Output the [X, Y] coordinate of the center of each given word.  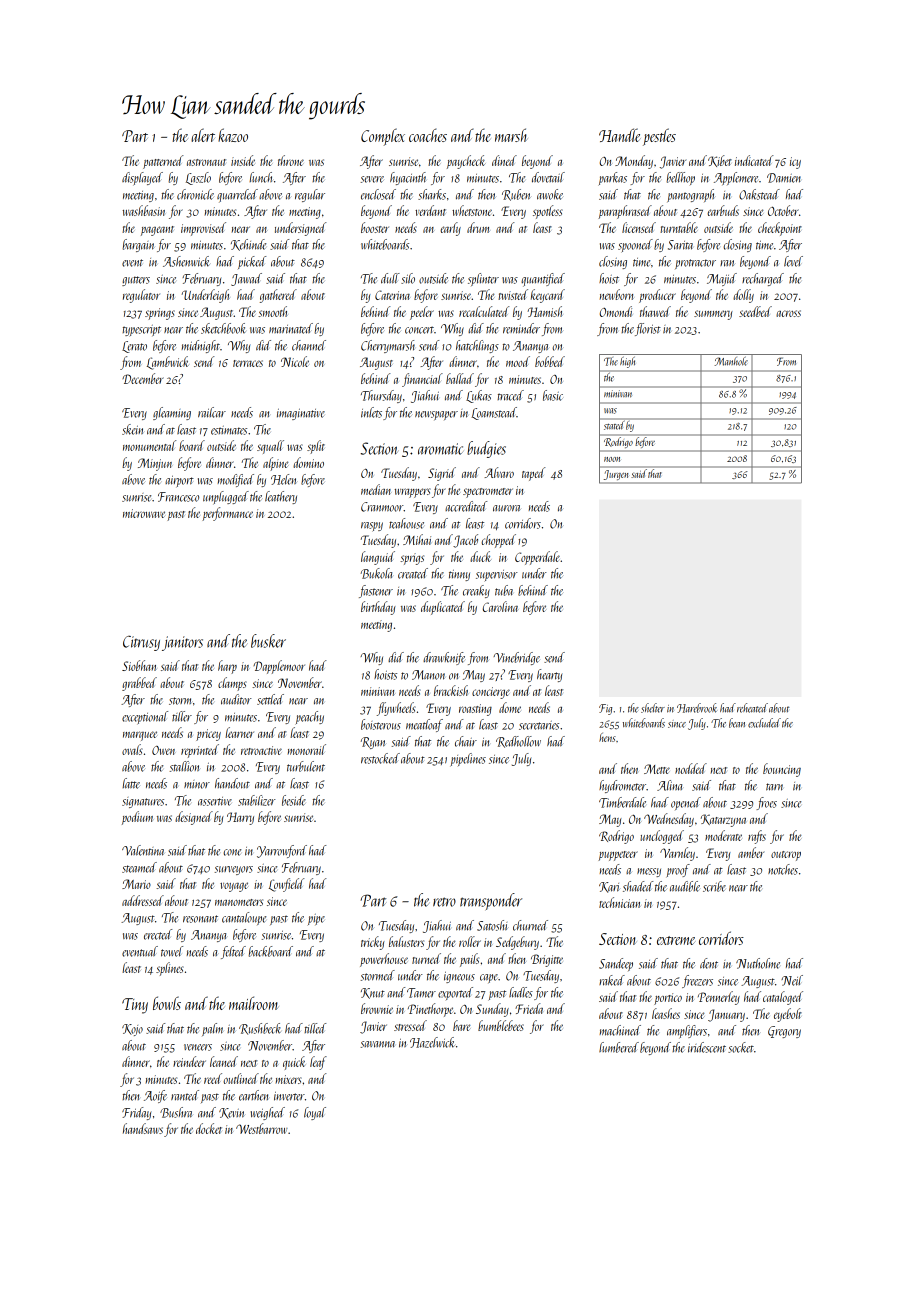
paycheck [466, 162]
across [788, 313]
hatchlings [477, 346]
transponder [491, 901]
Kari [609, 887]
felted [233, 952]
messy [649, 872]
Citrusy [141, 643]
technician [619, 902]
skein [132, 429]
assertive [215, 801]
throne [291, 160]
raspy [372, 527]
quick [294, 1063]
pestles [659, 137]
